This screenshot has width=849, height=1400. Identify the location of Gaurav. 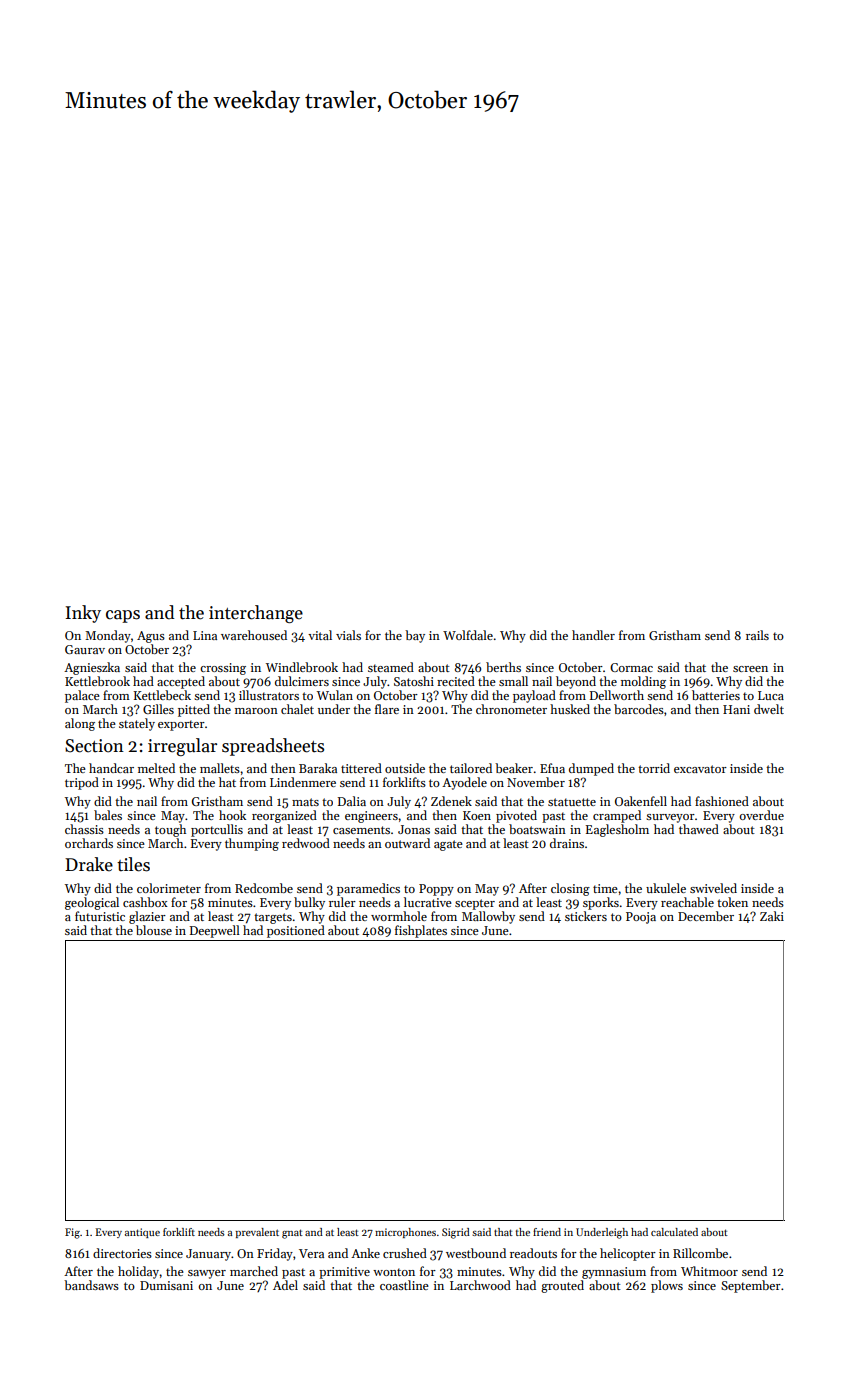
(85, 649).
